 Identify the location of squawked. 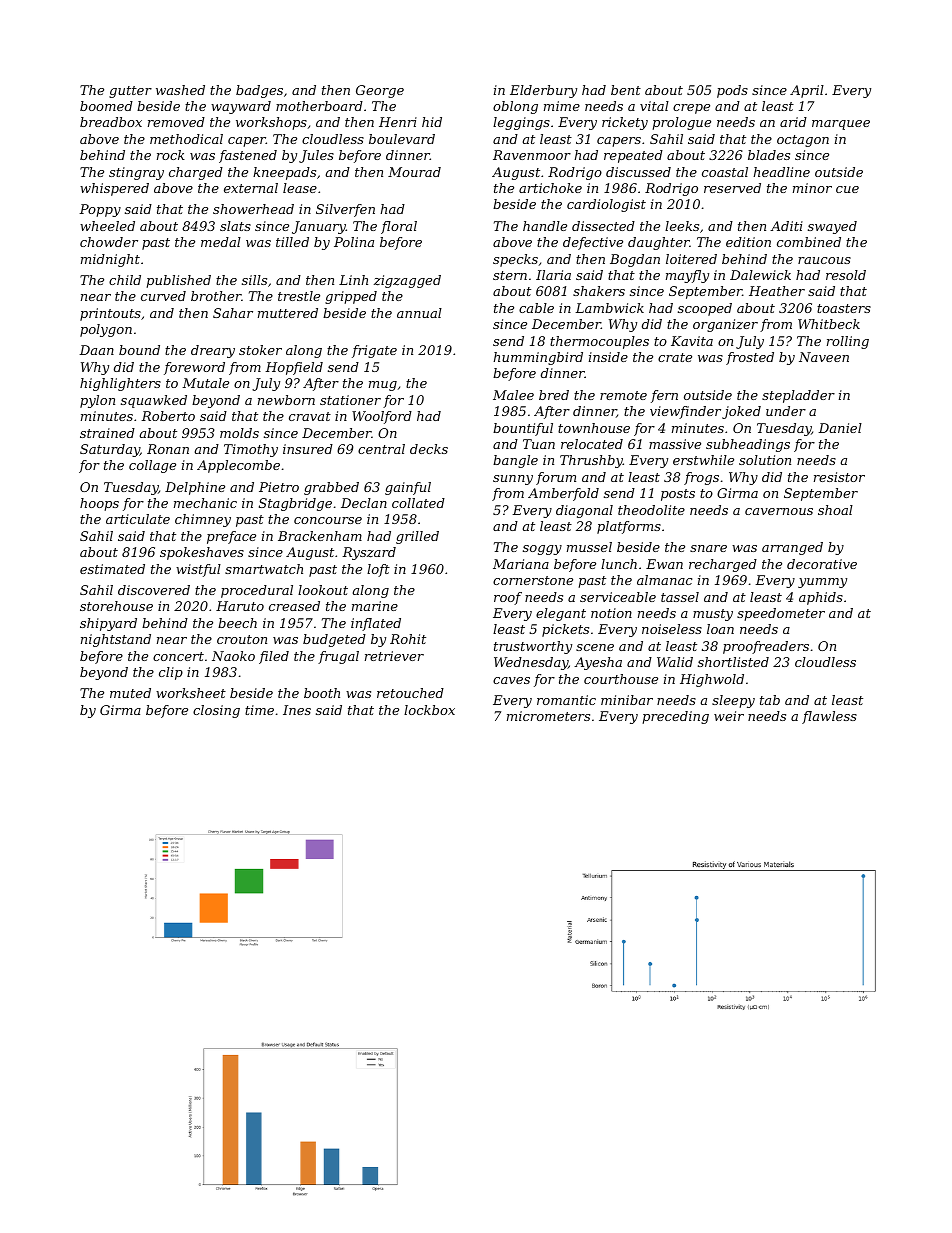
(154, 401).
